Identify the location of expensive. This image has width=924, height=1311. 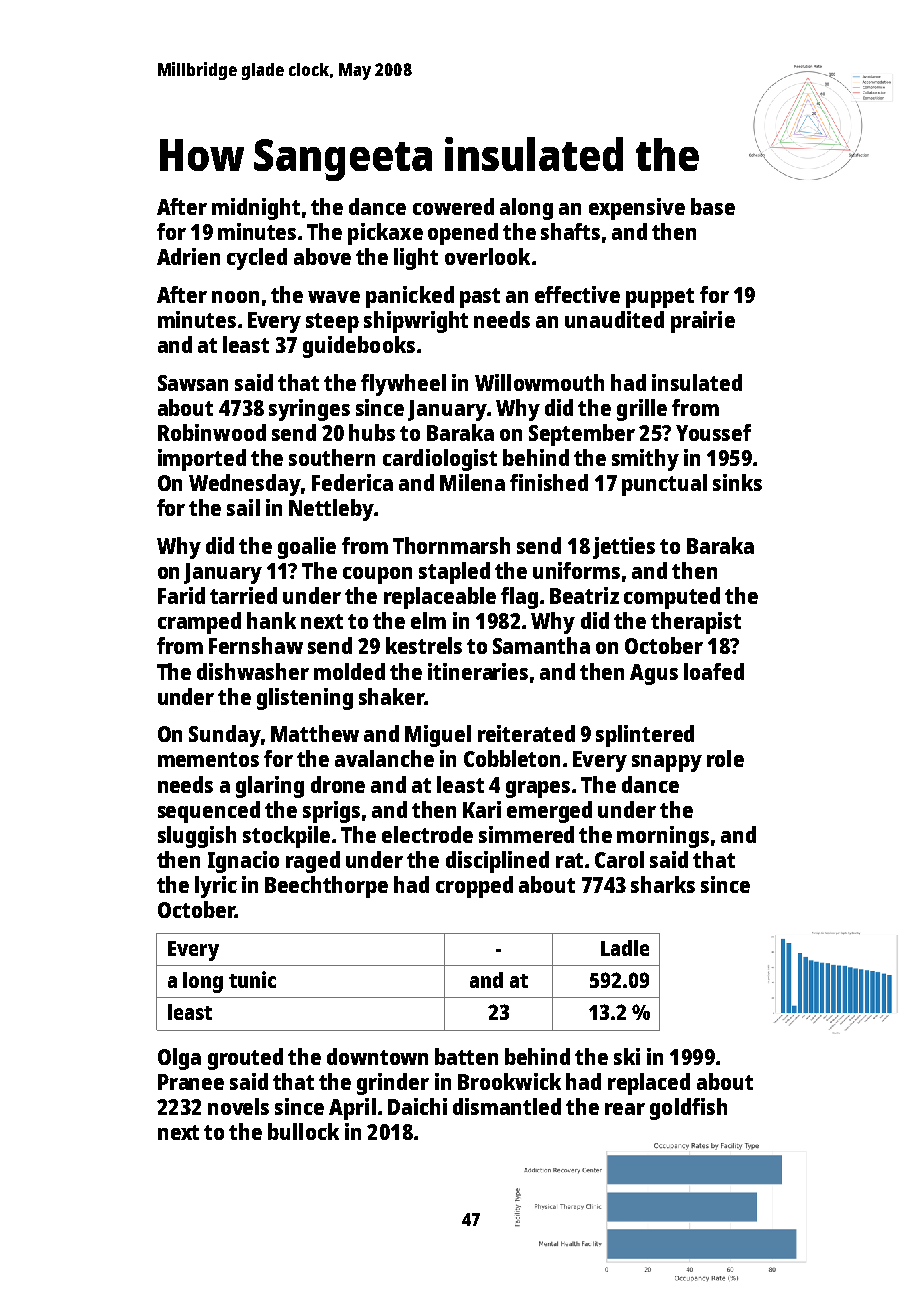
(637, 209).
